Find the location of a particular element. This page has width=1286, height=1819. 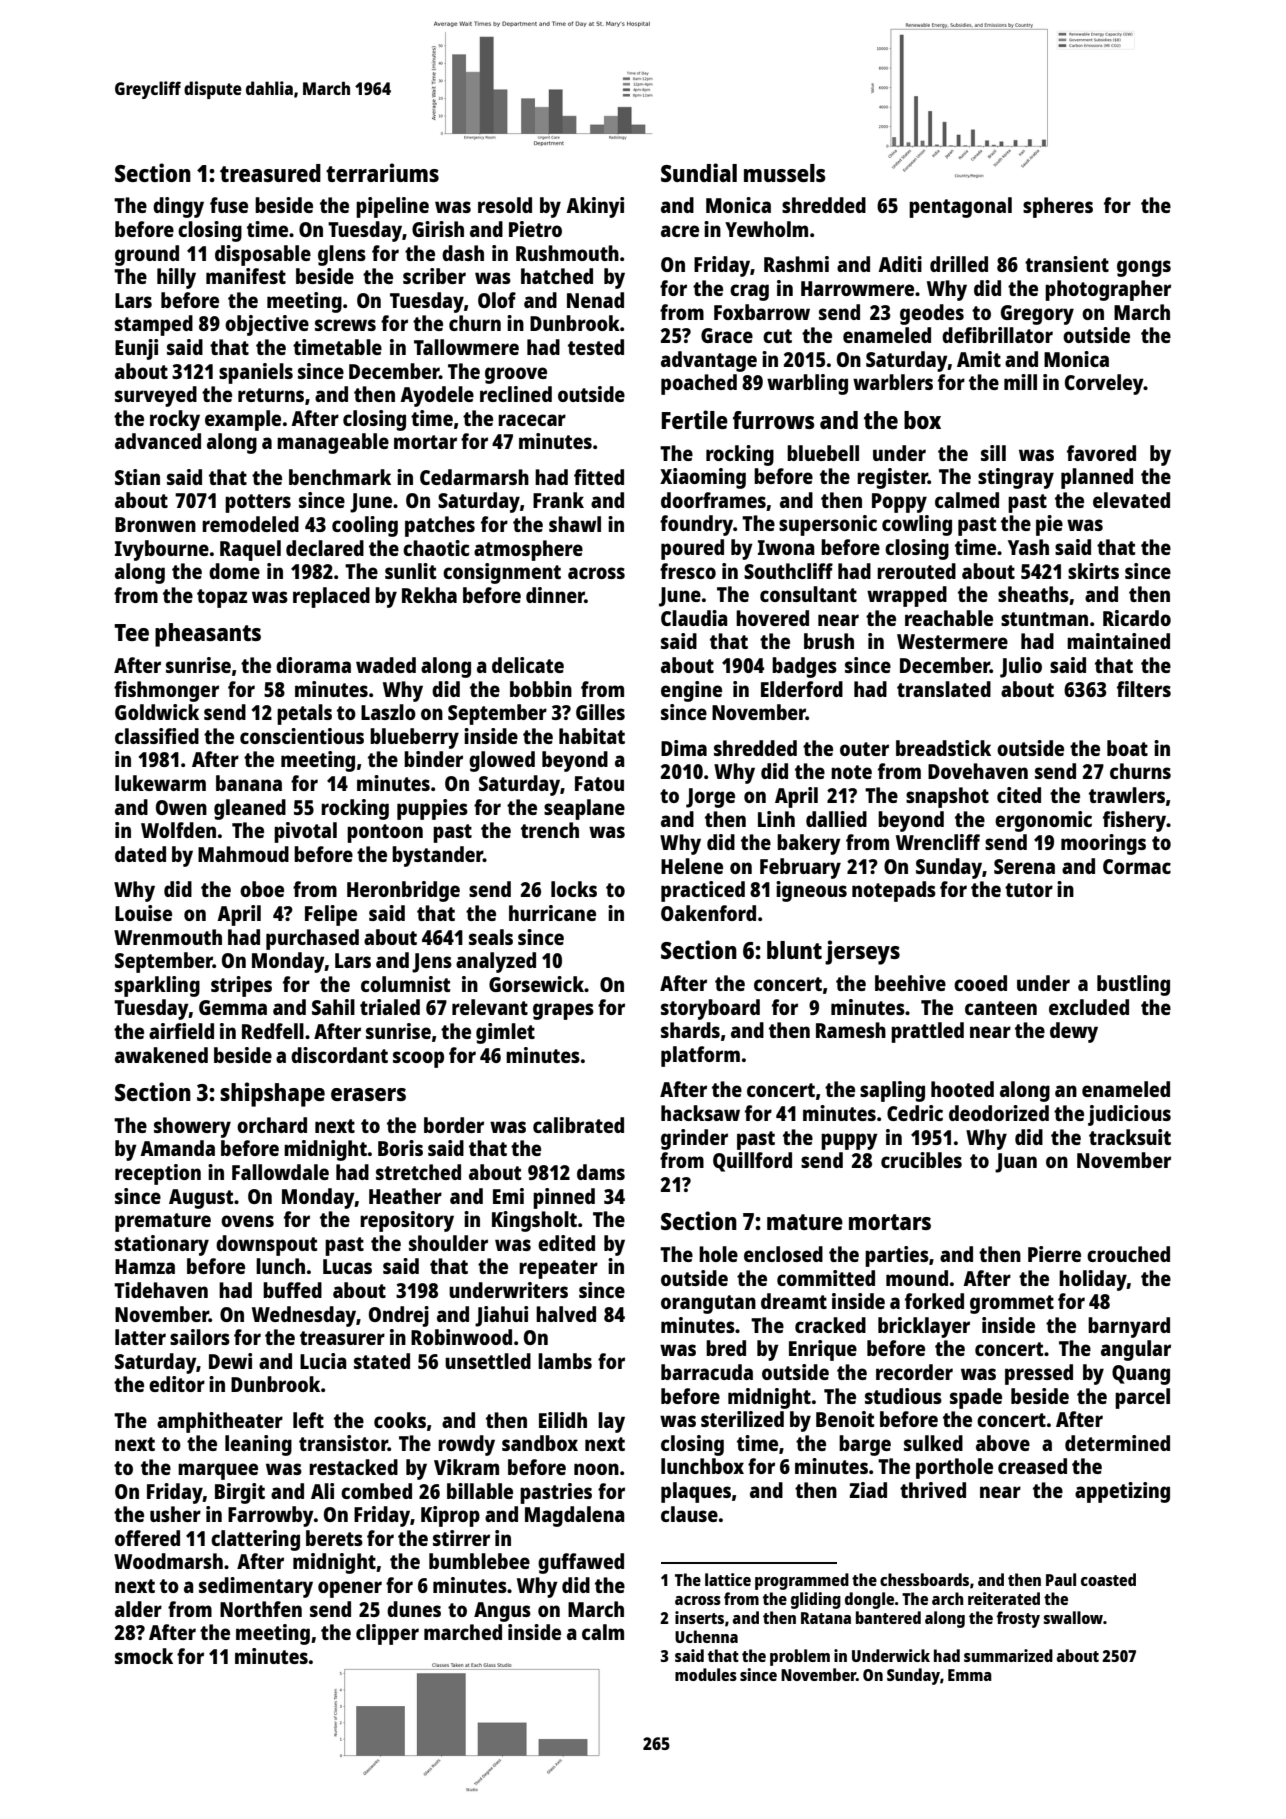

Angus is located at coordinates (502, 1612).
